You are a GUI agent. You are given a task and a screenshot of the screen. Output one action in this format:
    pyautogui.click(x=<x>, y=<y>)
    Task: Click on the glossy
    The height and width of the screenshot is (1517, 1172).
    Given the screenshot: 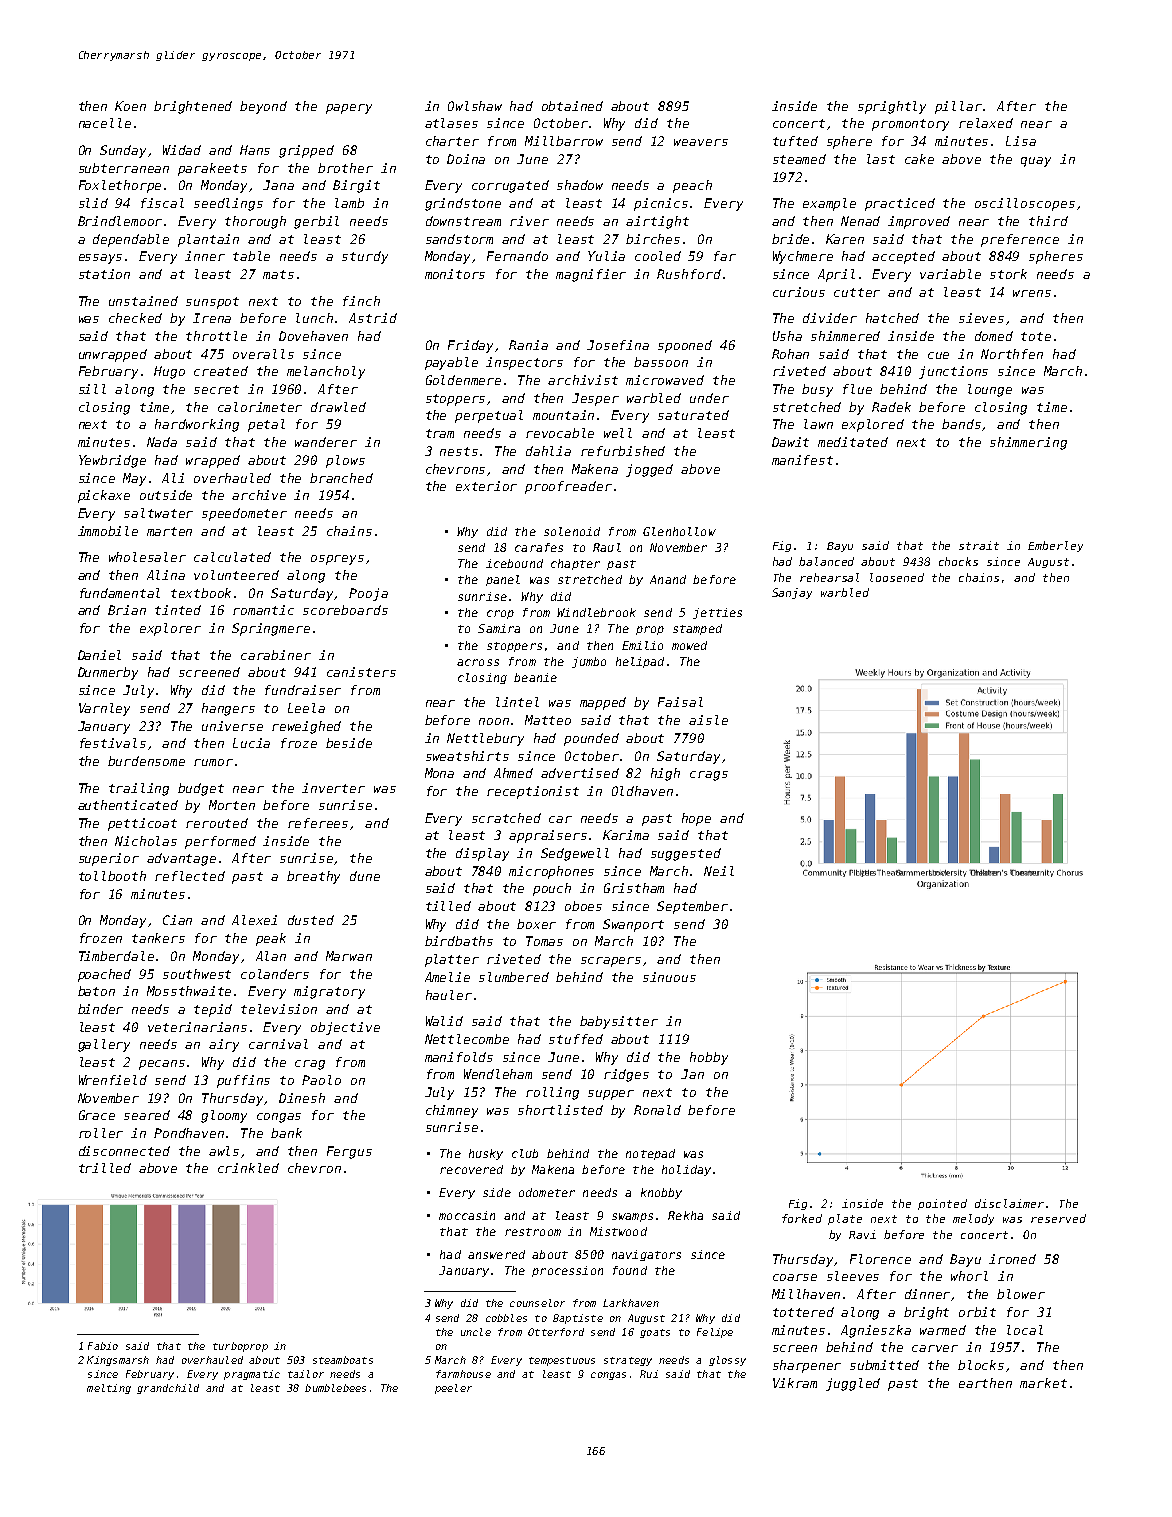 What is the action you would take?
    pyautogui.click(x=727, y=1361)
